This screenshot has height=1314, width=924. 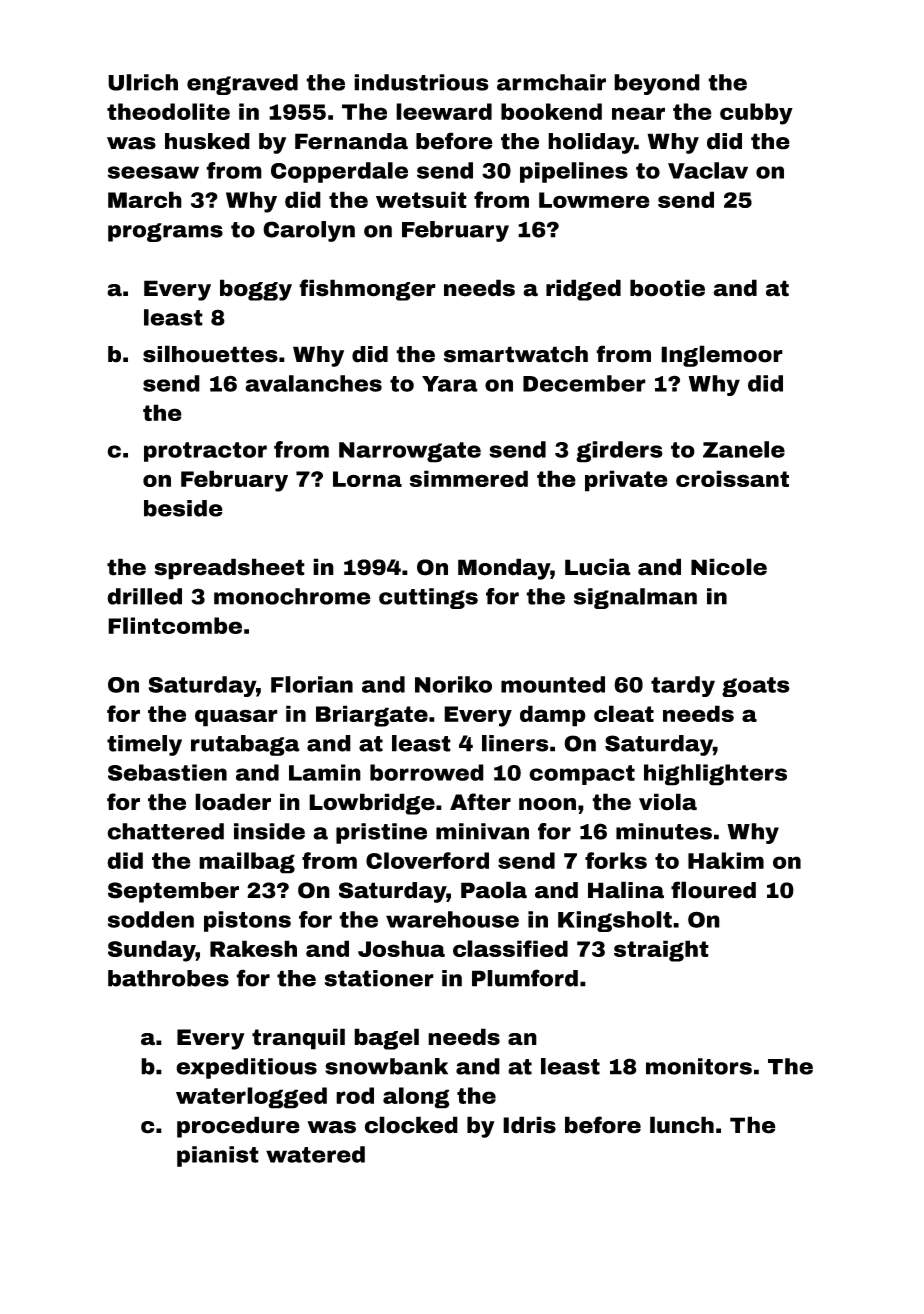 I want to click on bookend, so click(x=551, y=111).
